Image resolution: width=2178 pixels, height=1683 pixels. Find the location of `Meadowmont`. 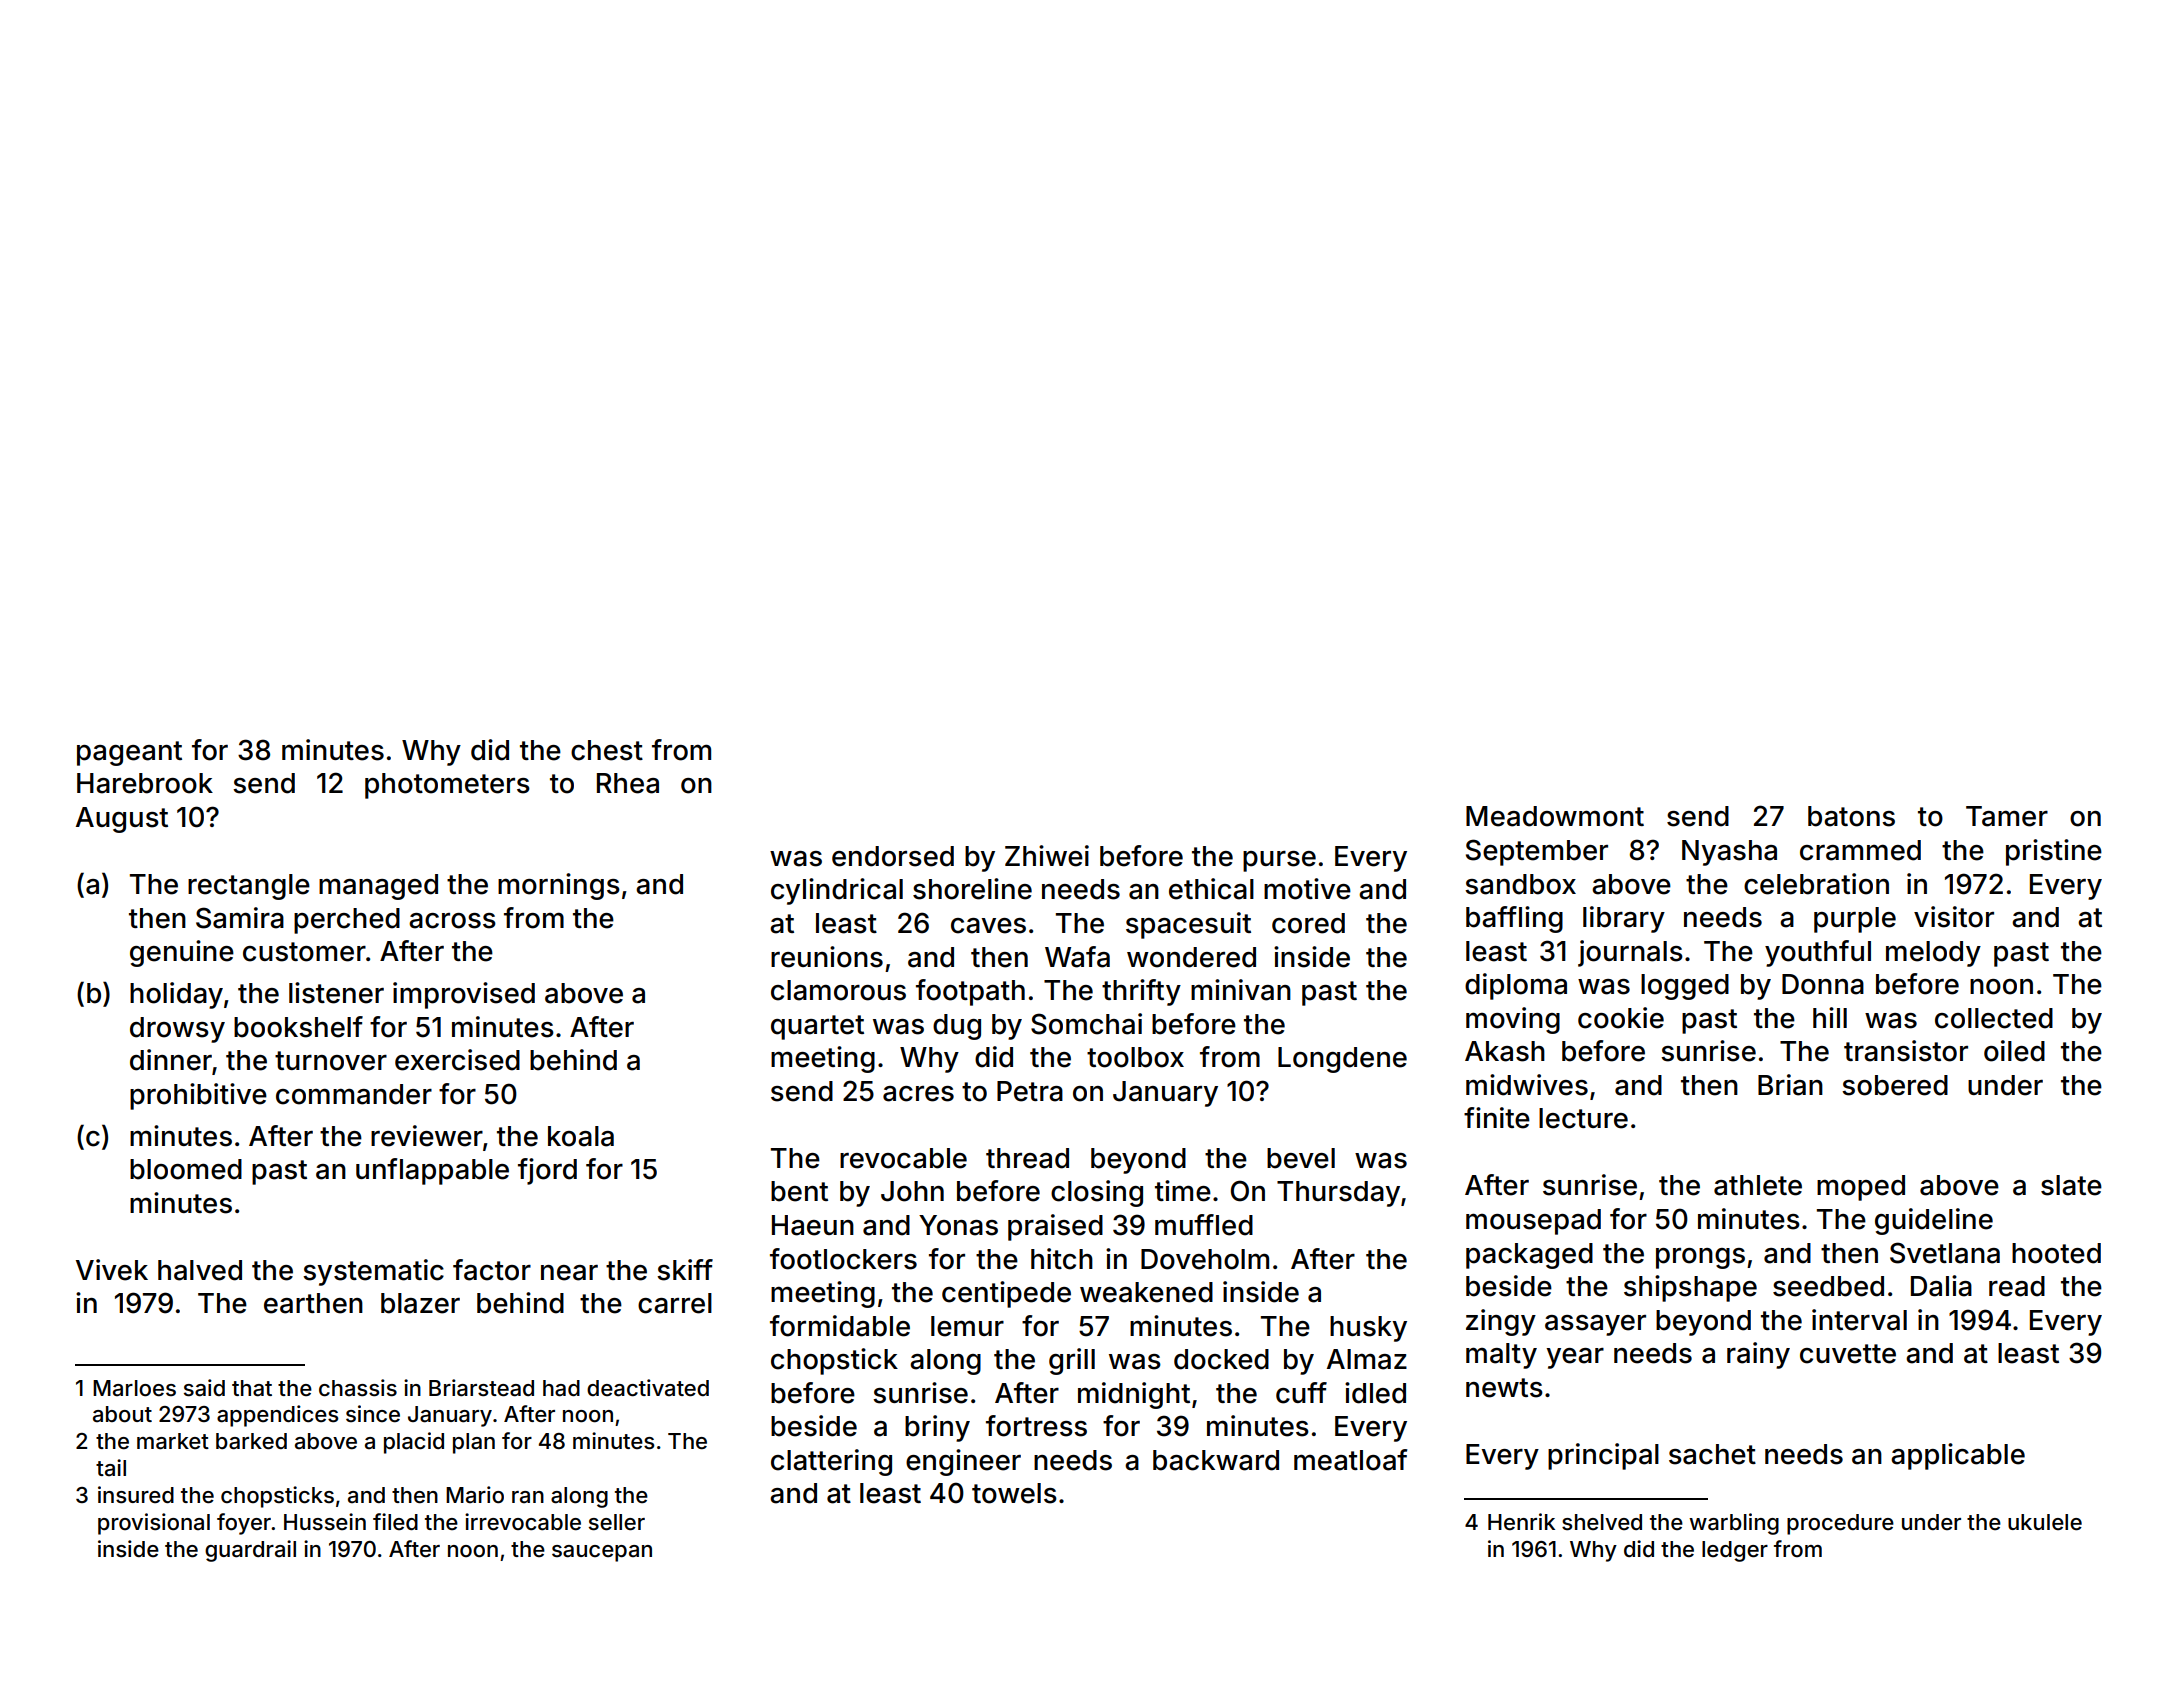

Meadowmont is located at coordinates (1555, 816).
